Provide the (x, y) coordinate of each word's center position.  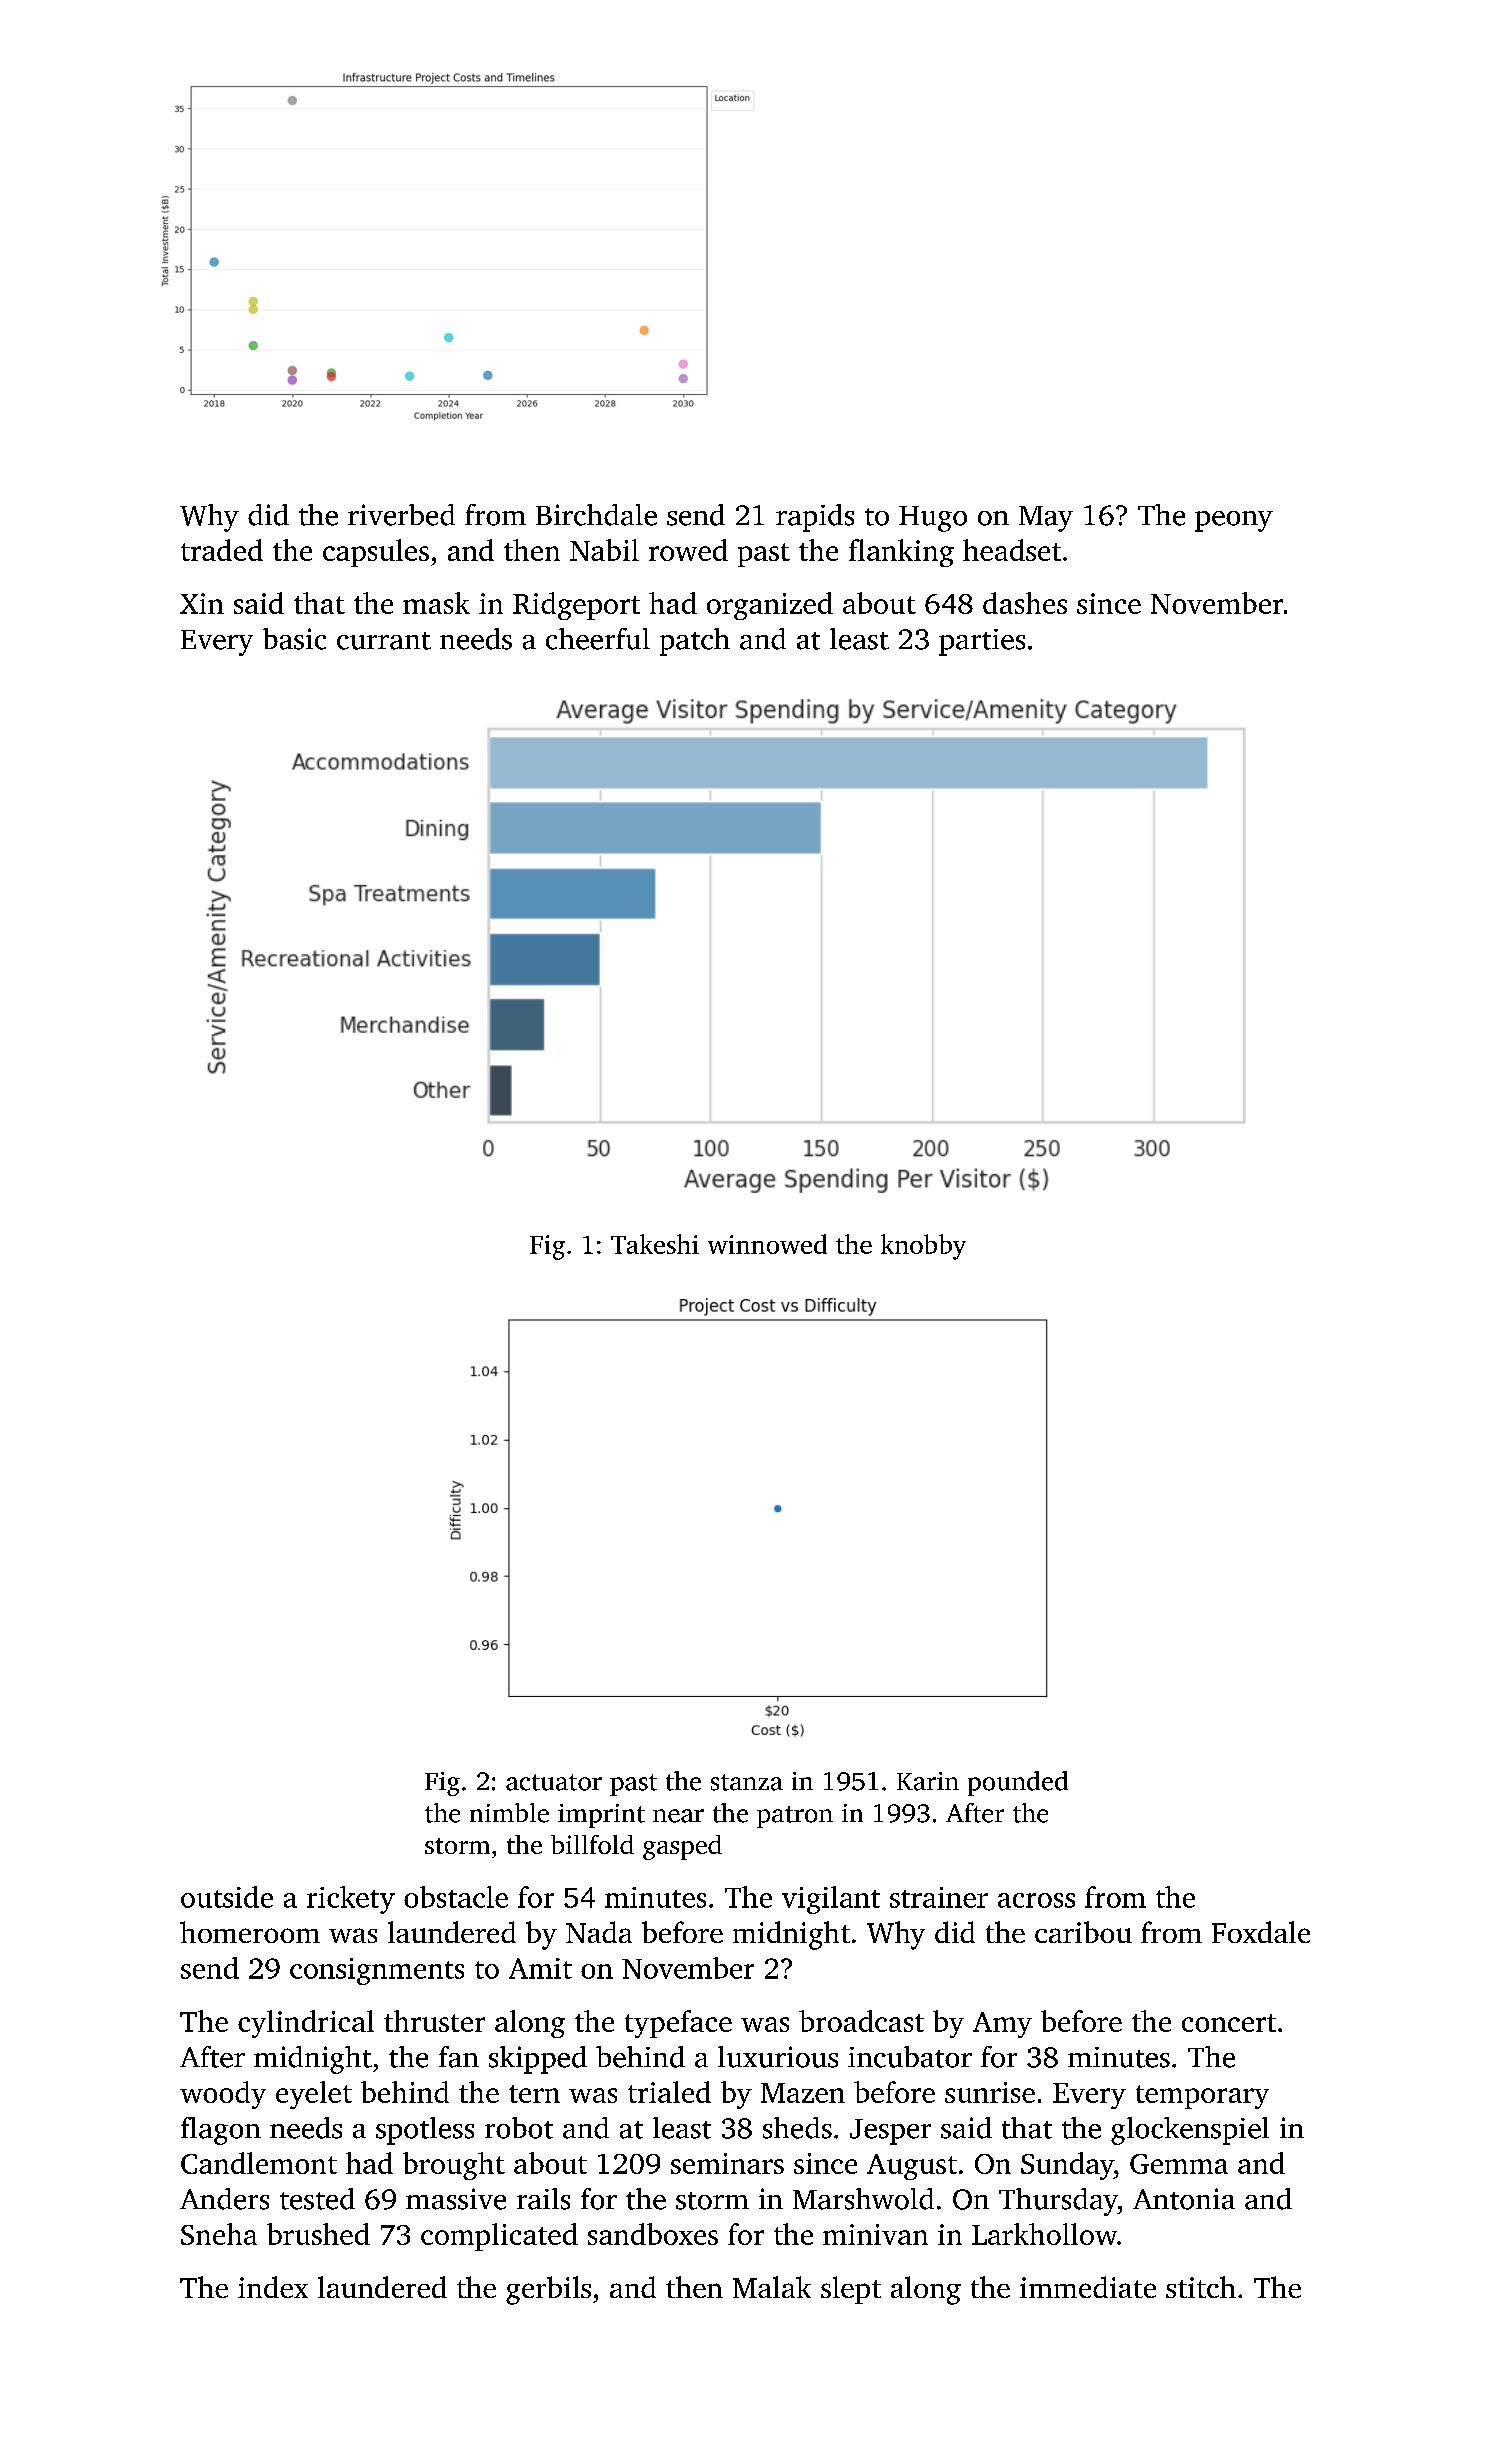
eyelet (314, 2095)
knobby (923, 1247)
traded (222, 550)
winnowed (767, 1244)
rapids (815, 518)
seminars (727, 2163)
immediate (1088, 2287)
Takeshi (655, 1244)
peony (1234, 521)
